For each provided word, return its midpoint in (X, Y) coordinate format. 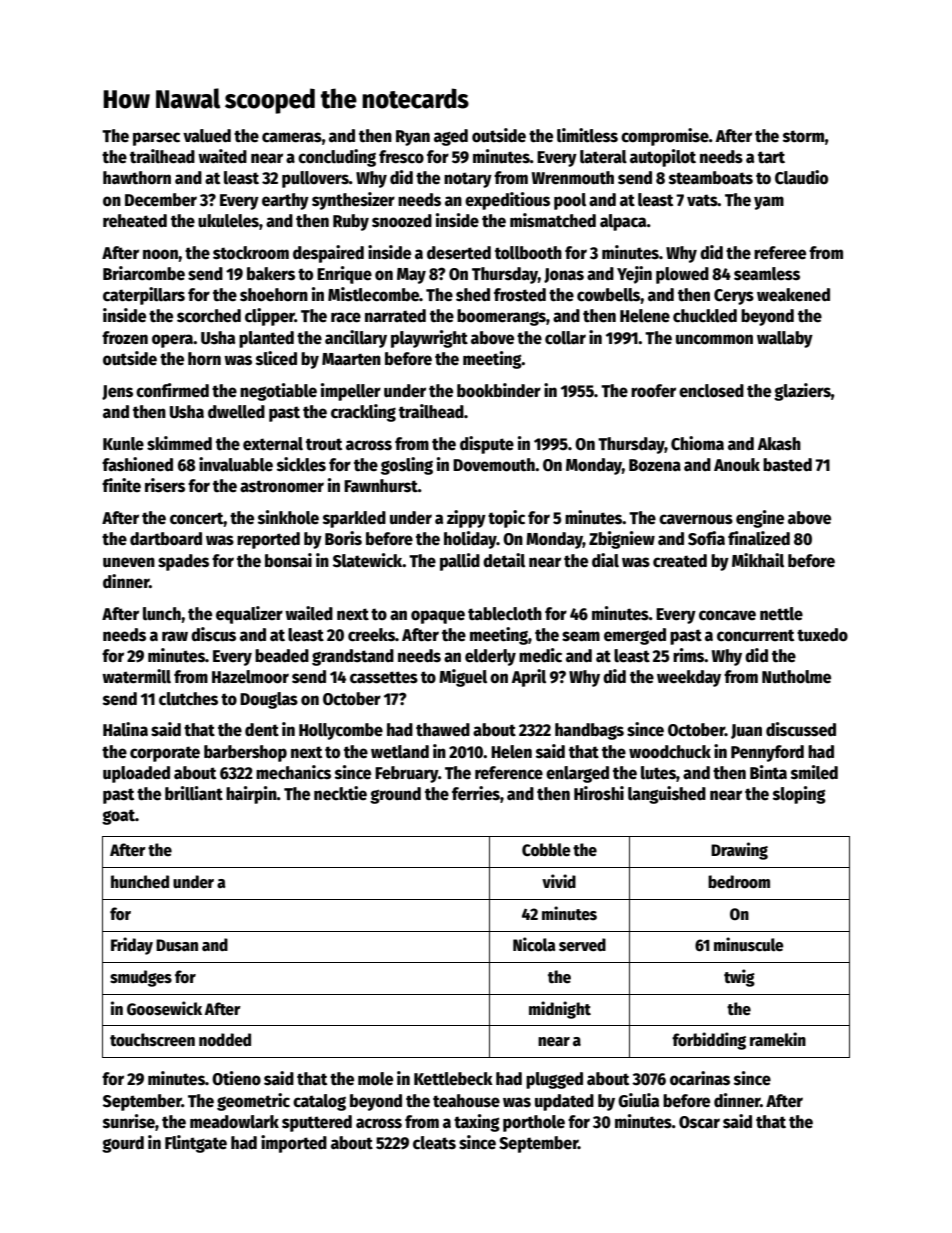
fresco (401, 157)
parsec (156, 139)
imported (294, 1144)
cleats (434, 1143)
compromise (665, 137)
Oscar (699, 1122)
